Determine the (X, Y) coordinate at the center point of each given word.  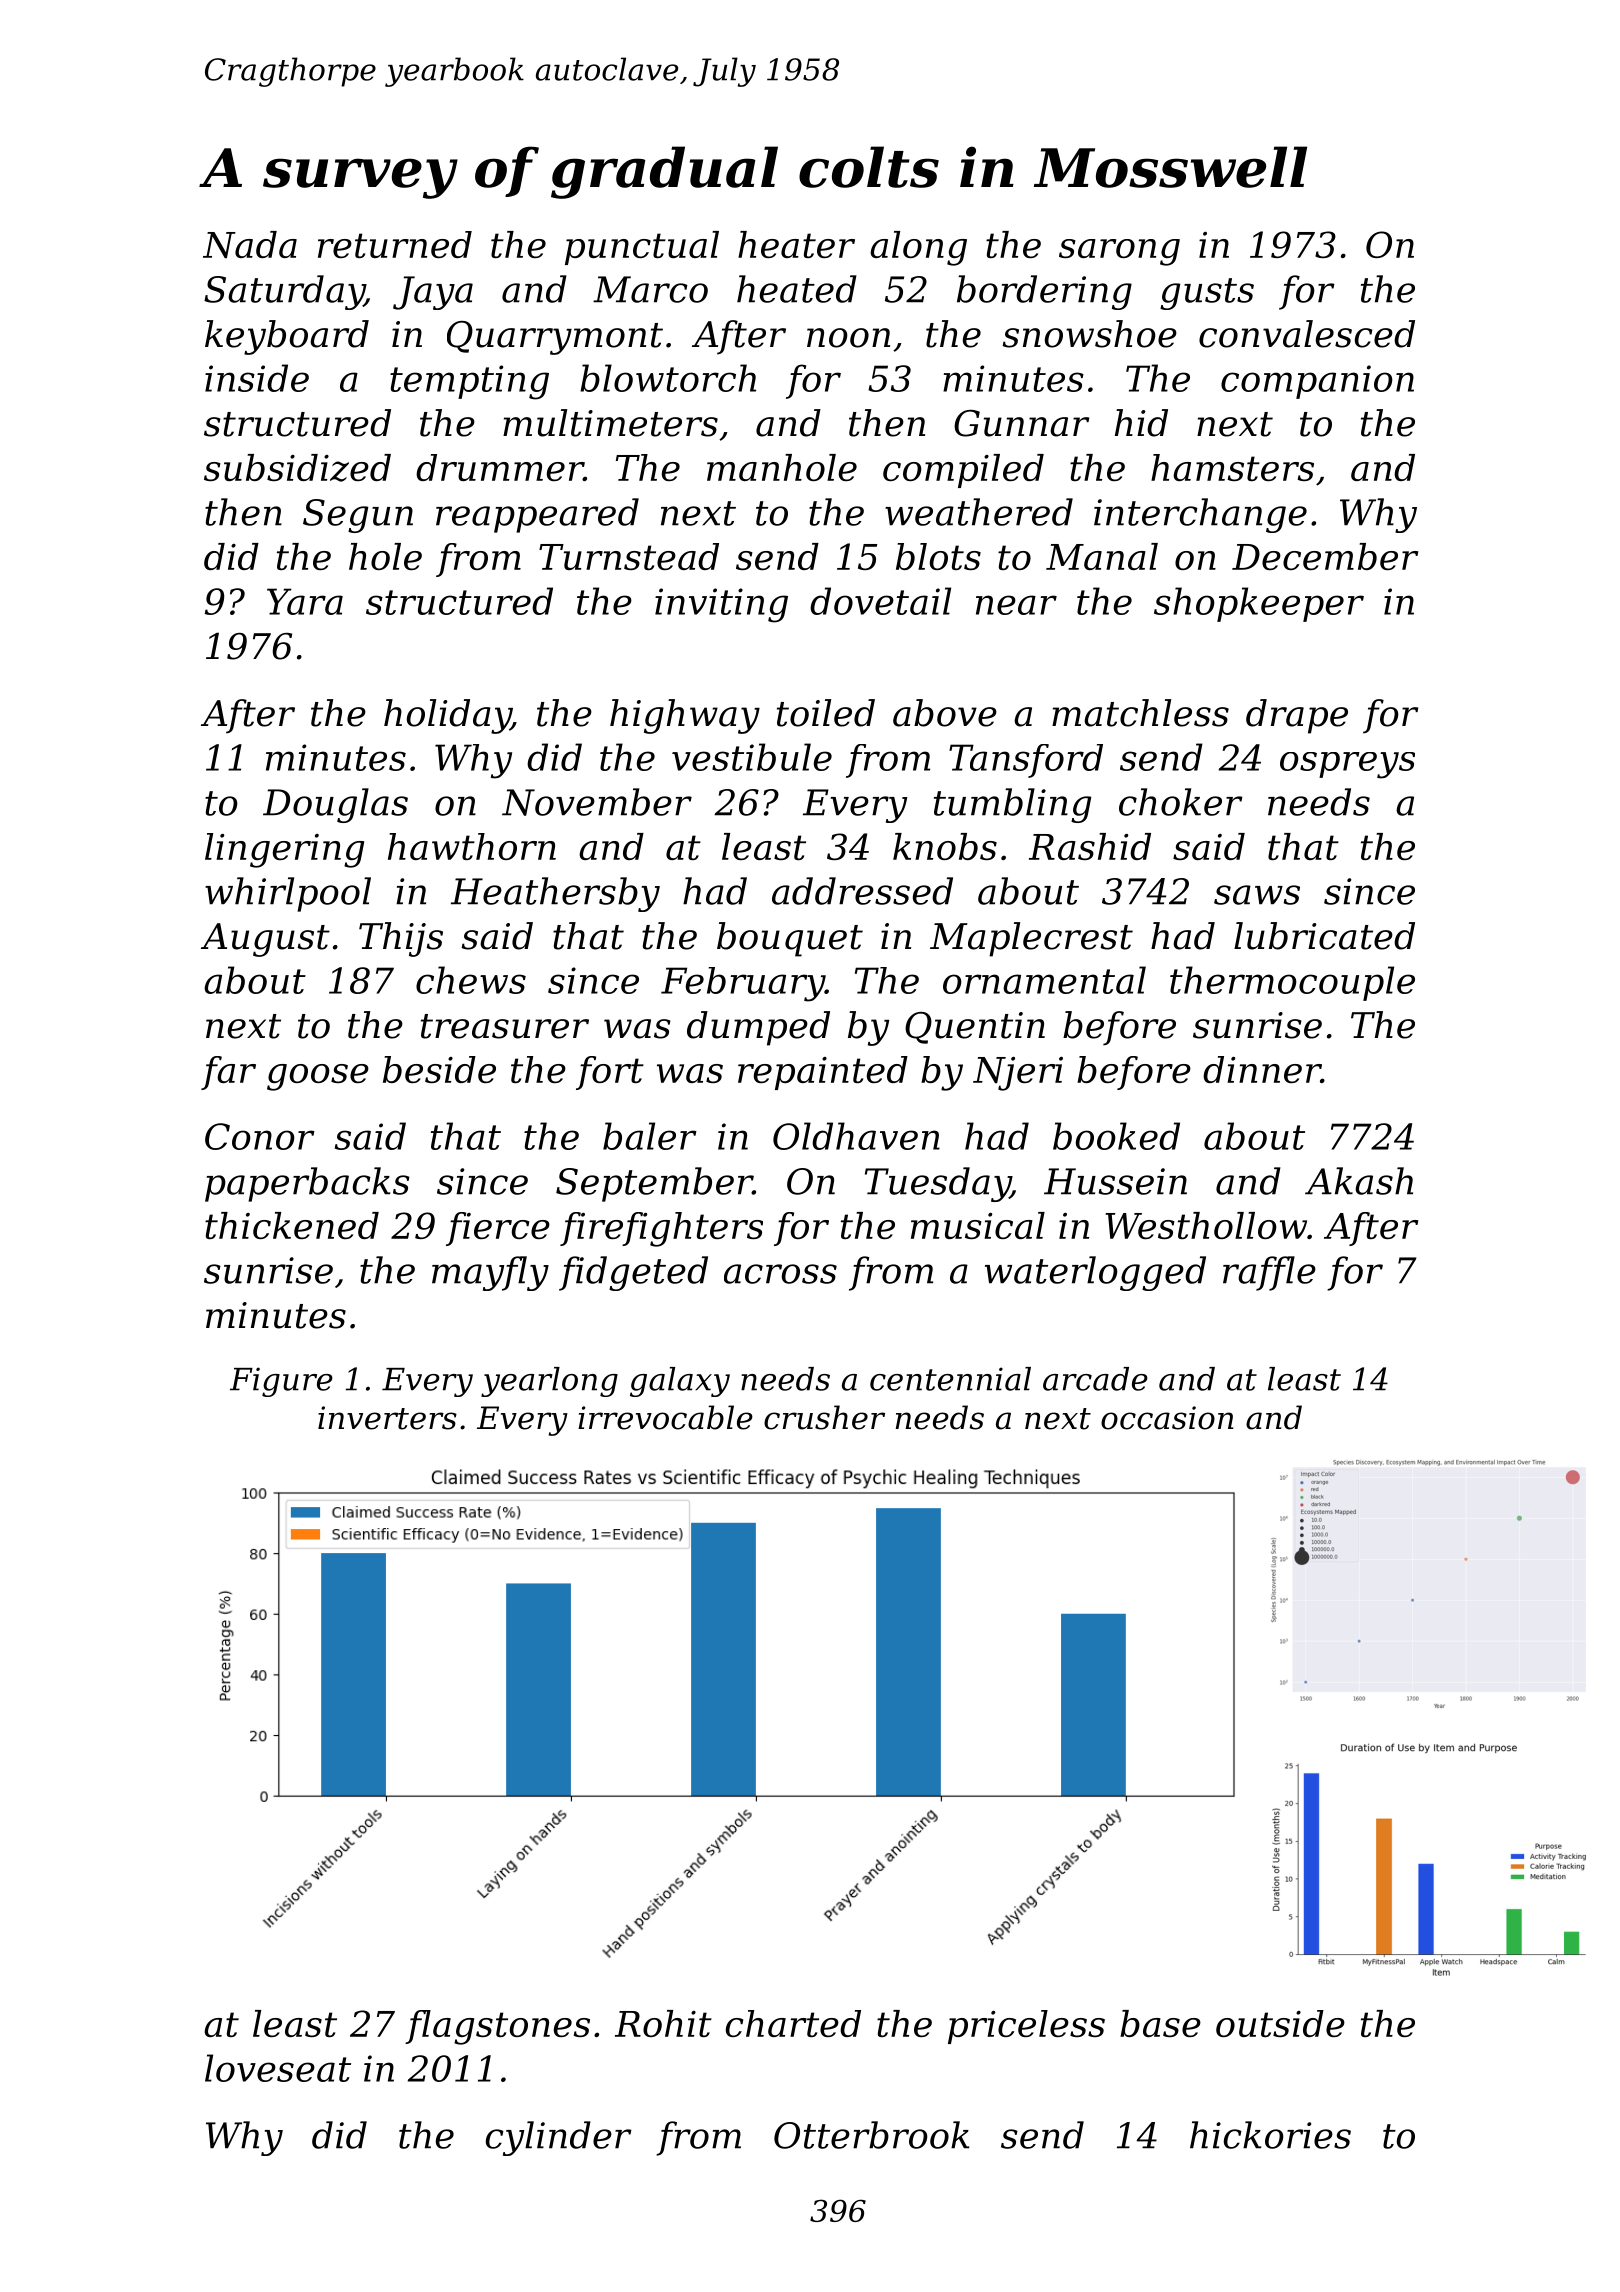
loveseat (278, 2068)
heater (796, 244)
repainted (823, 1073)
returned (395, 244)
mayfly (490, 1273)
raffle (1269, 1273)
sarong (1119, 252)
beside (439, 1069)
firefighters (661, 1229)
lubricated (1324, 936)
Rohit (663, 2023)
